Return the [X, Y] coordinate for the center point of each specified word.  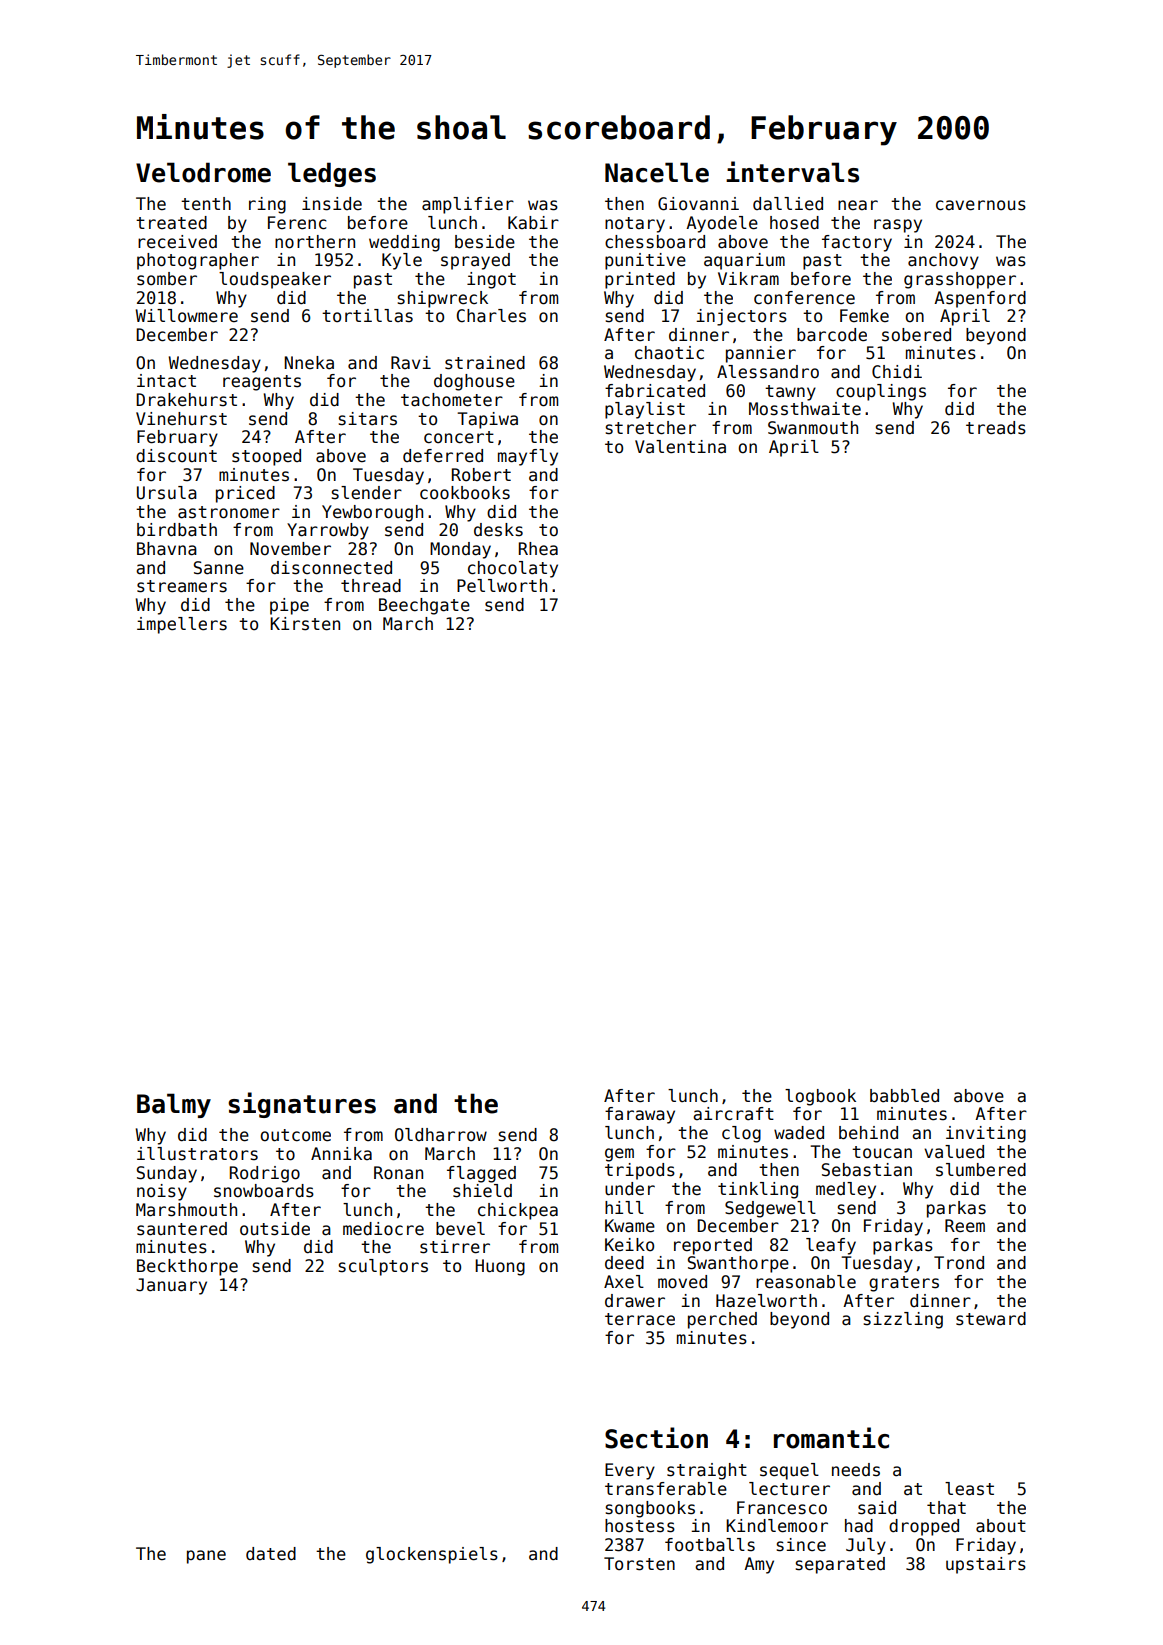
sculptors [383, 1267]
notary [635, 225]
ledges [332, 174]
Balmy [174, 1105]
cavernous [981, 205]
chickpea [518, 1211]
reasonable [806, 1282]
